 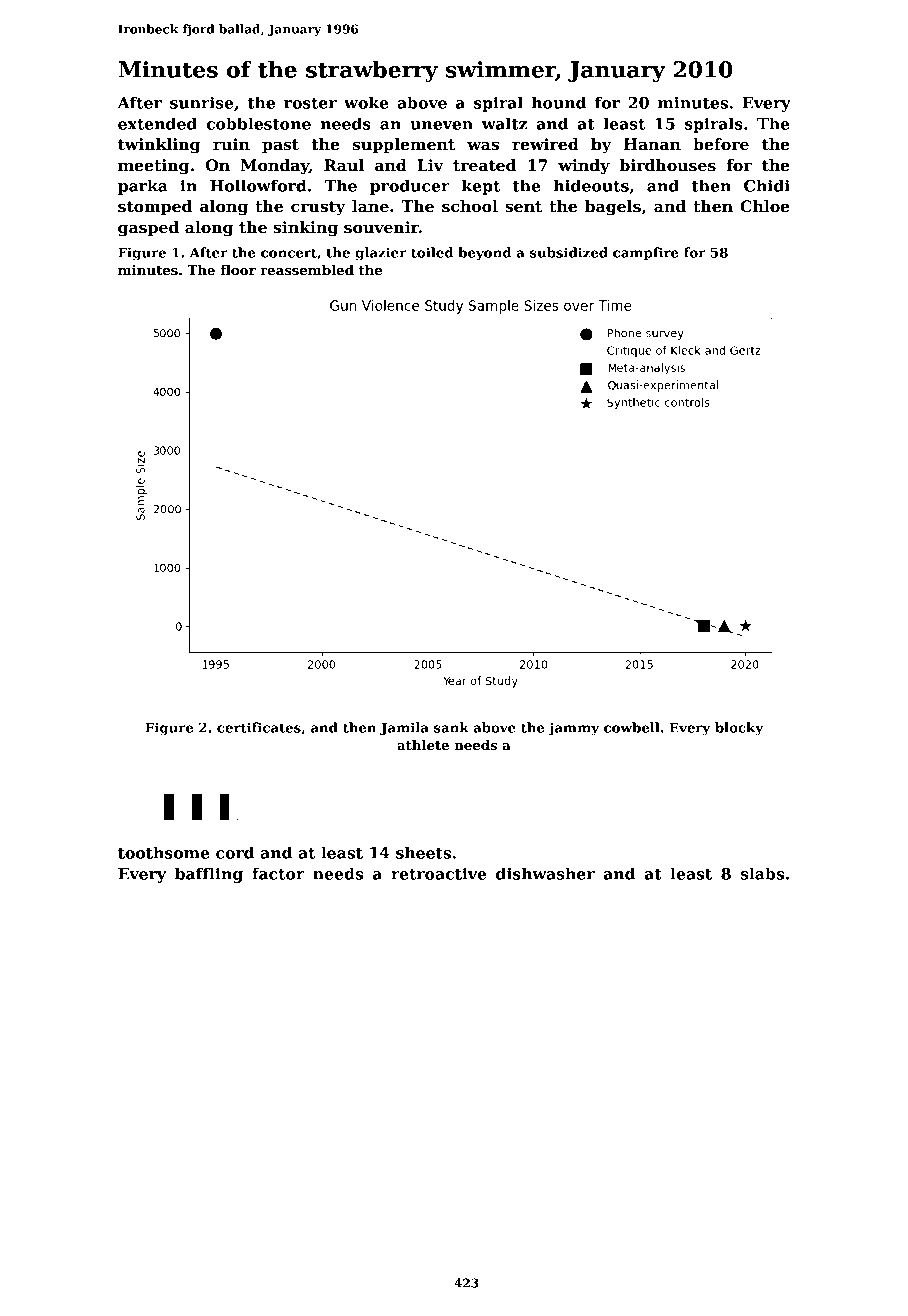 What do you see at coordinates (559, 102) in the screenshot?
I see `hound` at bounding box center [559, 102].
